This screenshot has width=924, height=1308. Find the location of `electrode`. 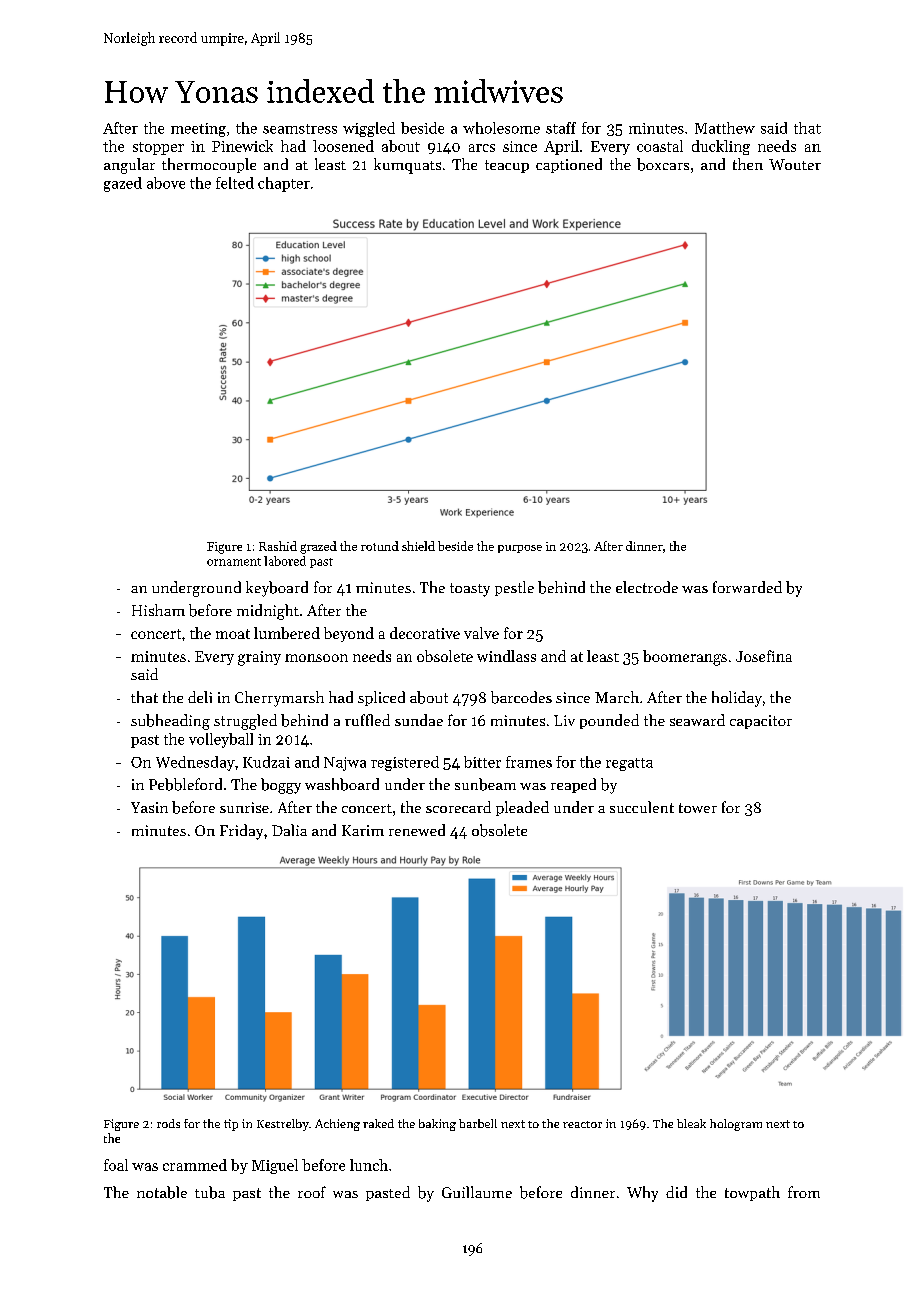

electrode is located at coordinates (647, 587).
